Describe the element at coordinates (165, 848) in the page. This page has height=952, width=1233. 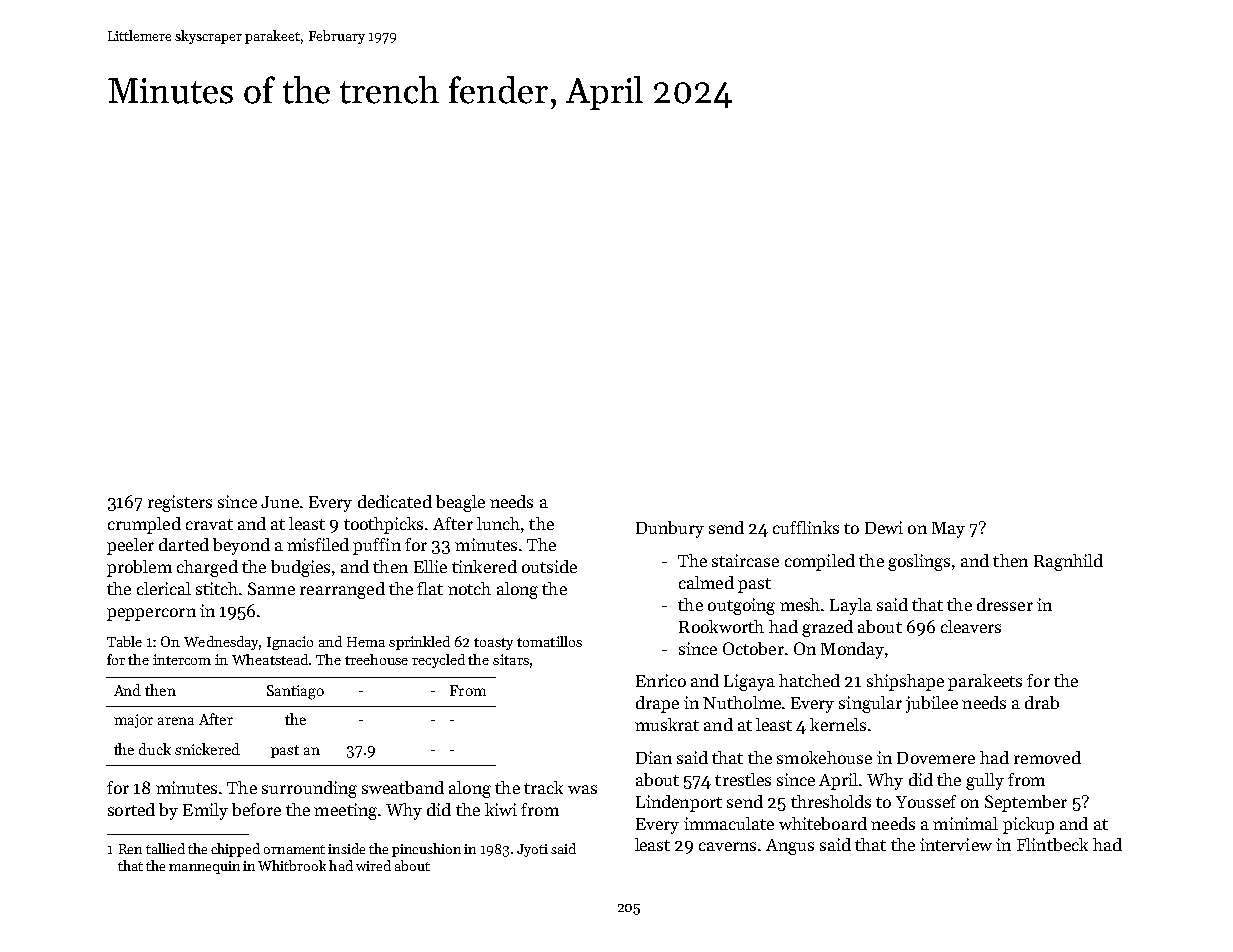
I see `tallied` at that location.
